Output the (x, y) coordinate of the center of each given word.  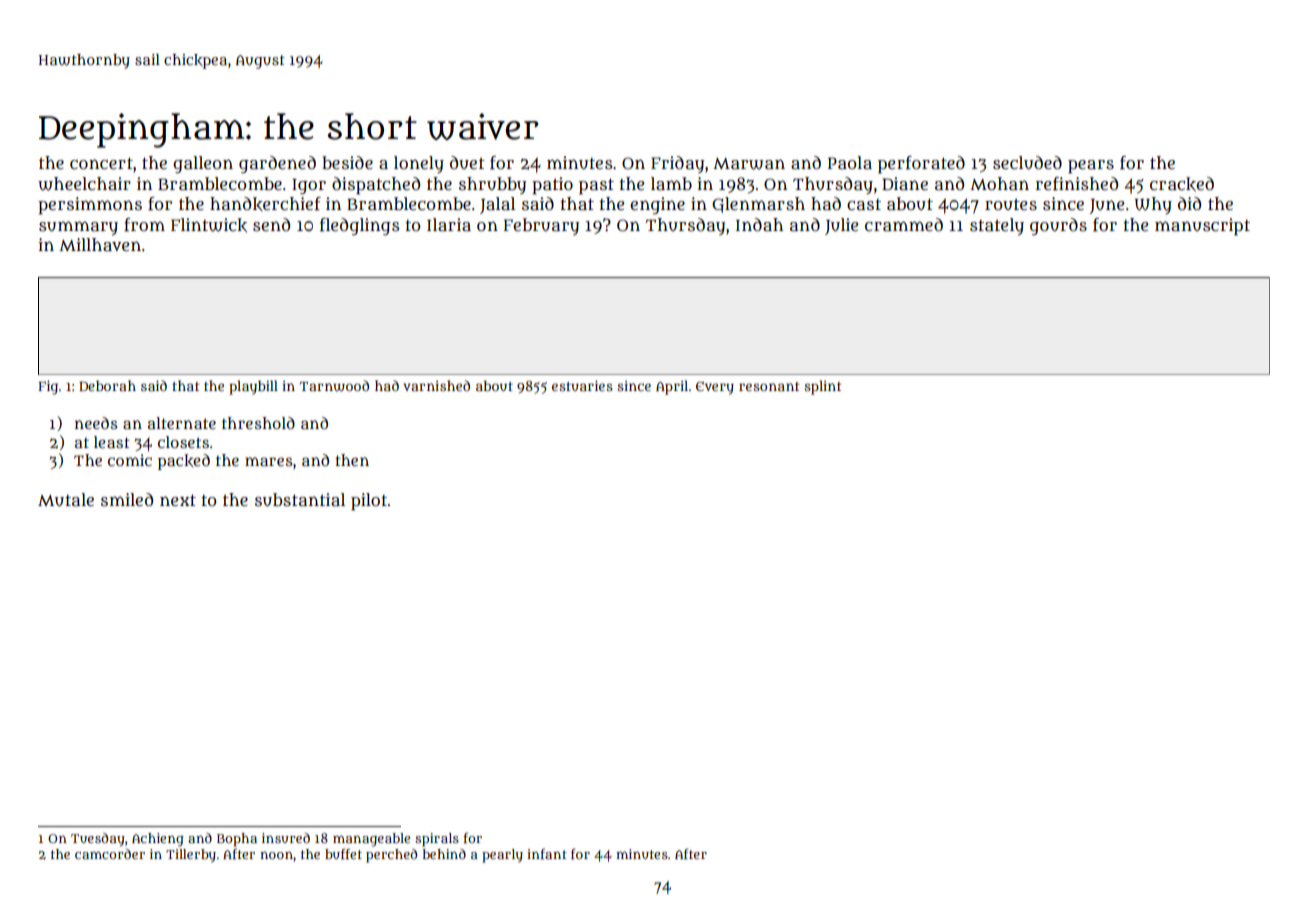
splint (823, 387)
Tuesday (98, 840)
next (178, 500)
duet (467, 162)
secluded (1027, 163)
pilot (369, 502)
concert (101, 163)
